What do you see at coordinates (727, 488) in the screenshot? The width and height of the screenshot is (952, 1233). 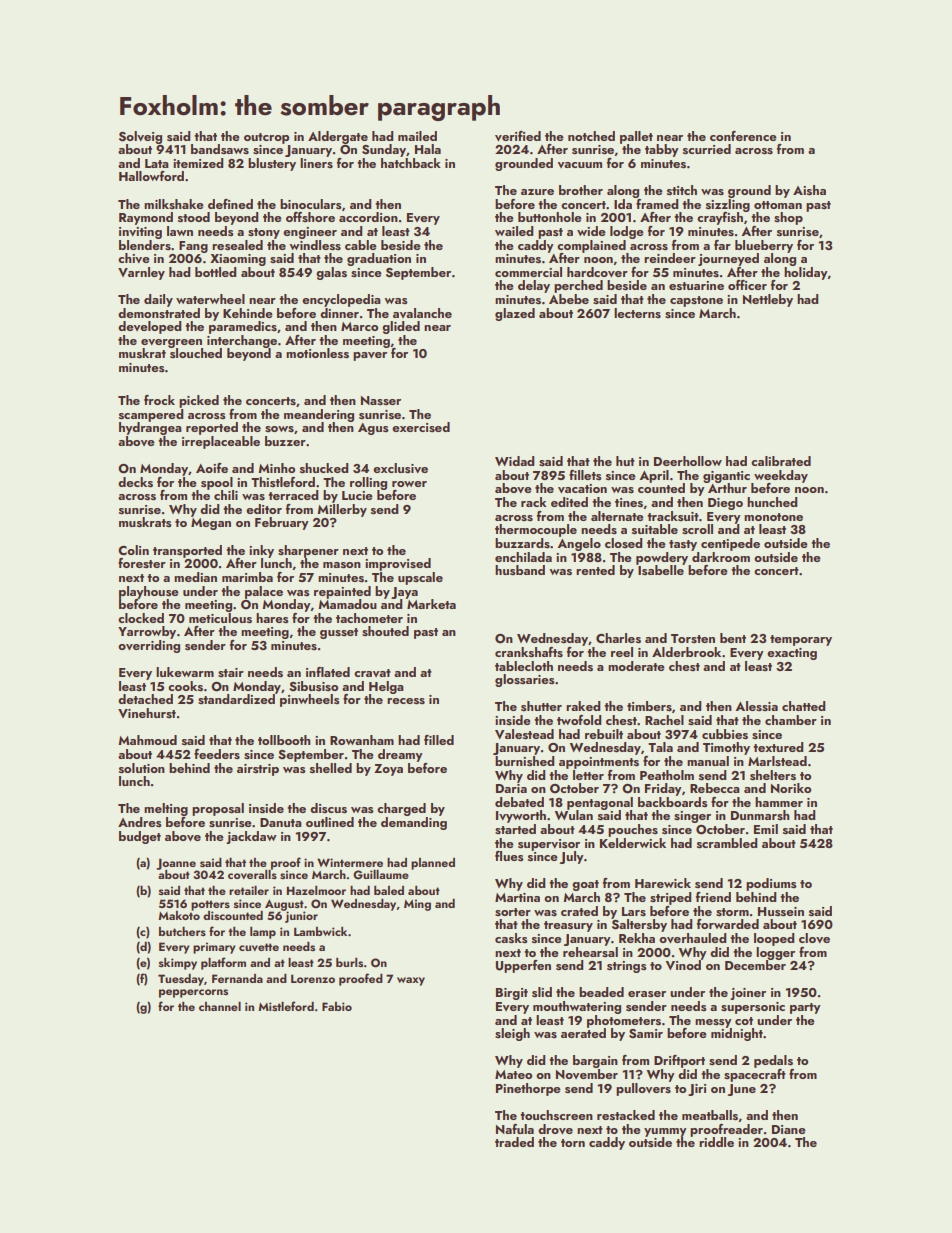 I see `Arthur` at bounding box center [727, 488].
